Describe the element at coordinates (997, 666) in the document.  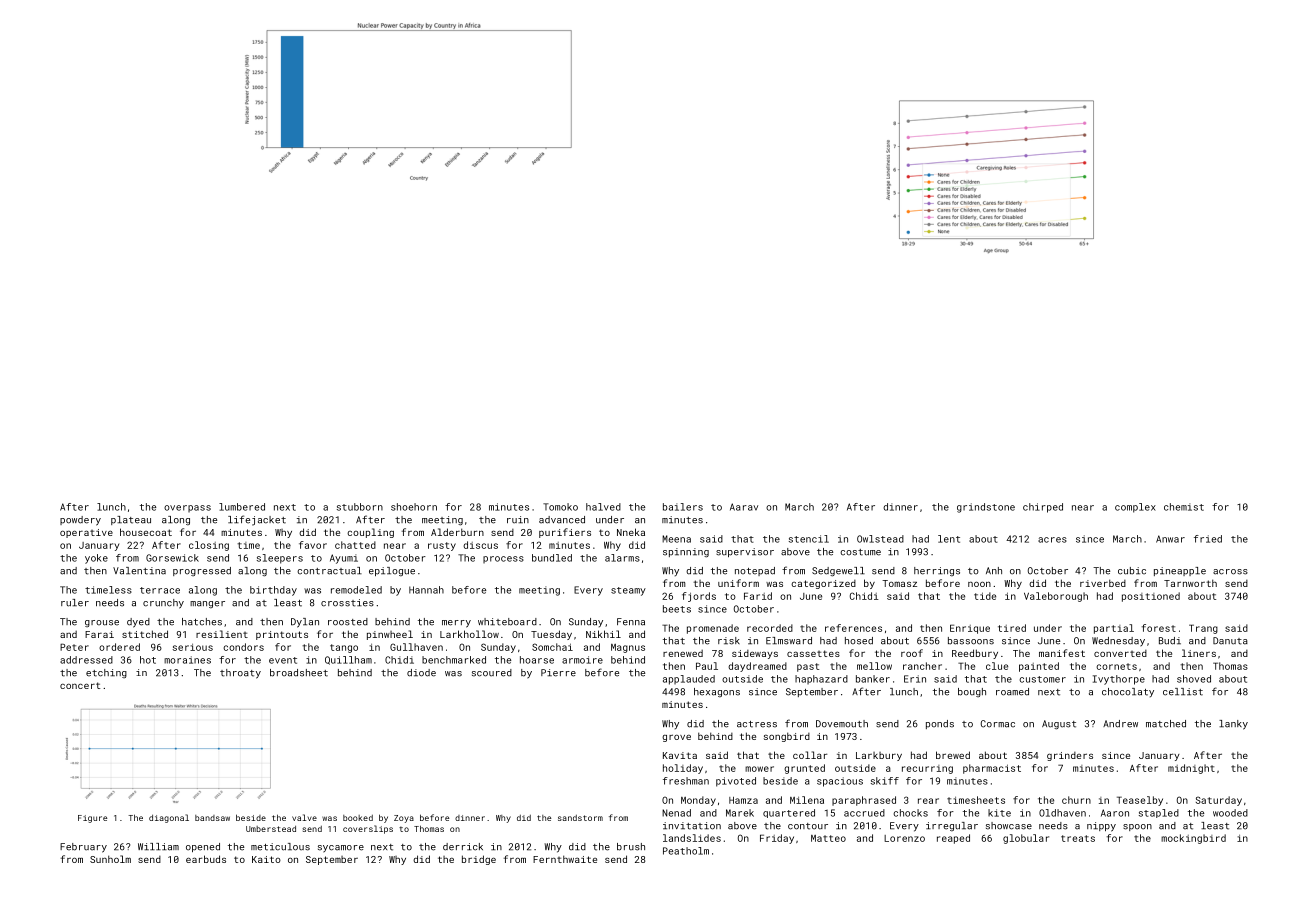
I see `clue` at that location.
